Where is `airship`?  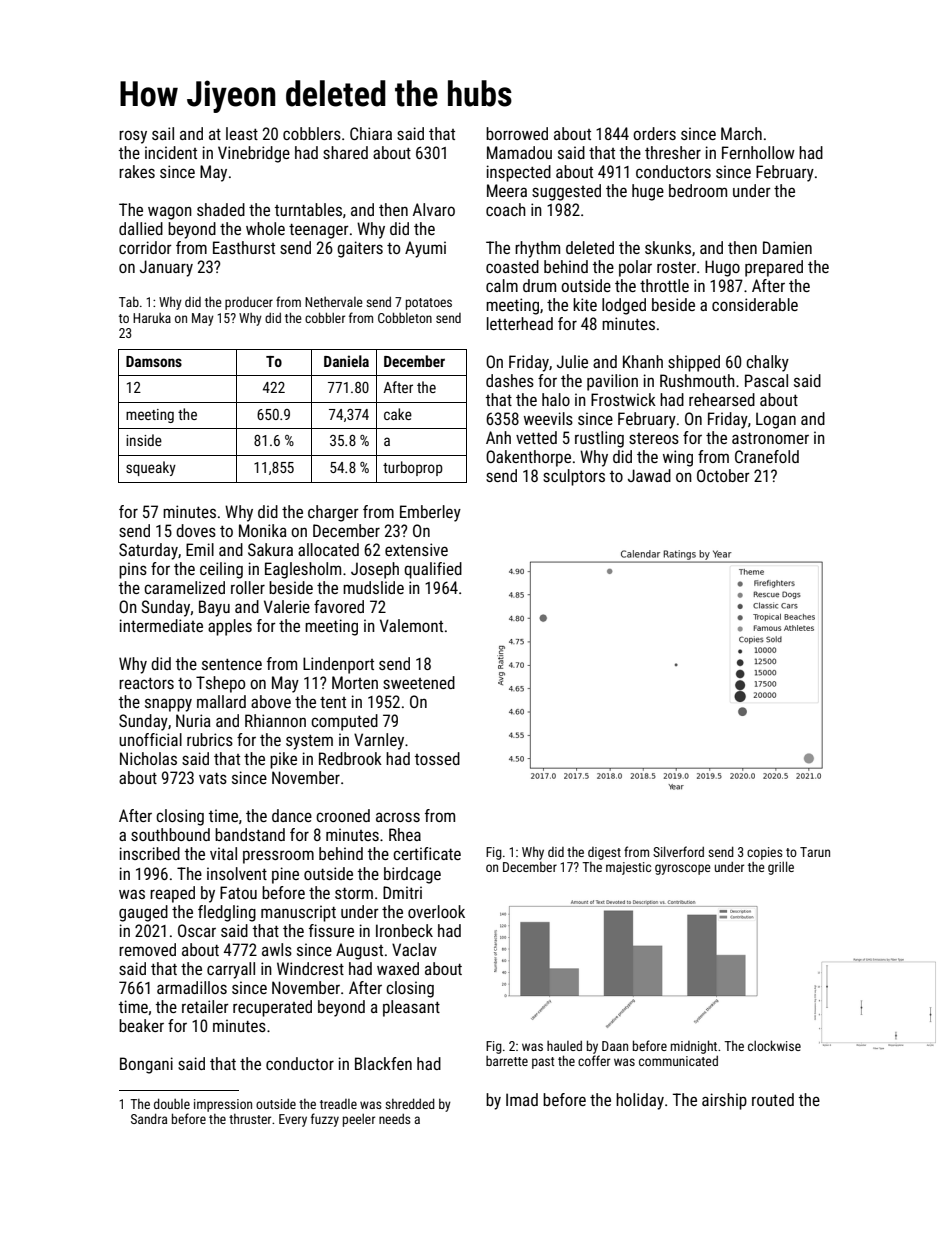
airship is located at coordinates (724, 1101).
